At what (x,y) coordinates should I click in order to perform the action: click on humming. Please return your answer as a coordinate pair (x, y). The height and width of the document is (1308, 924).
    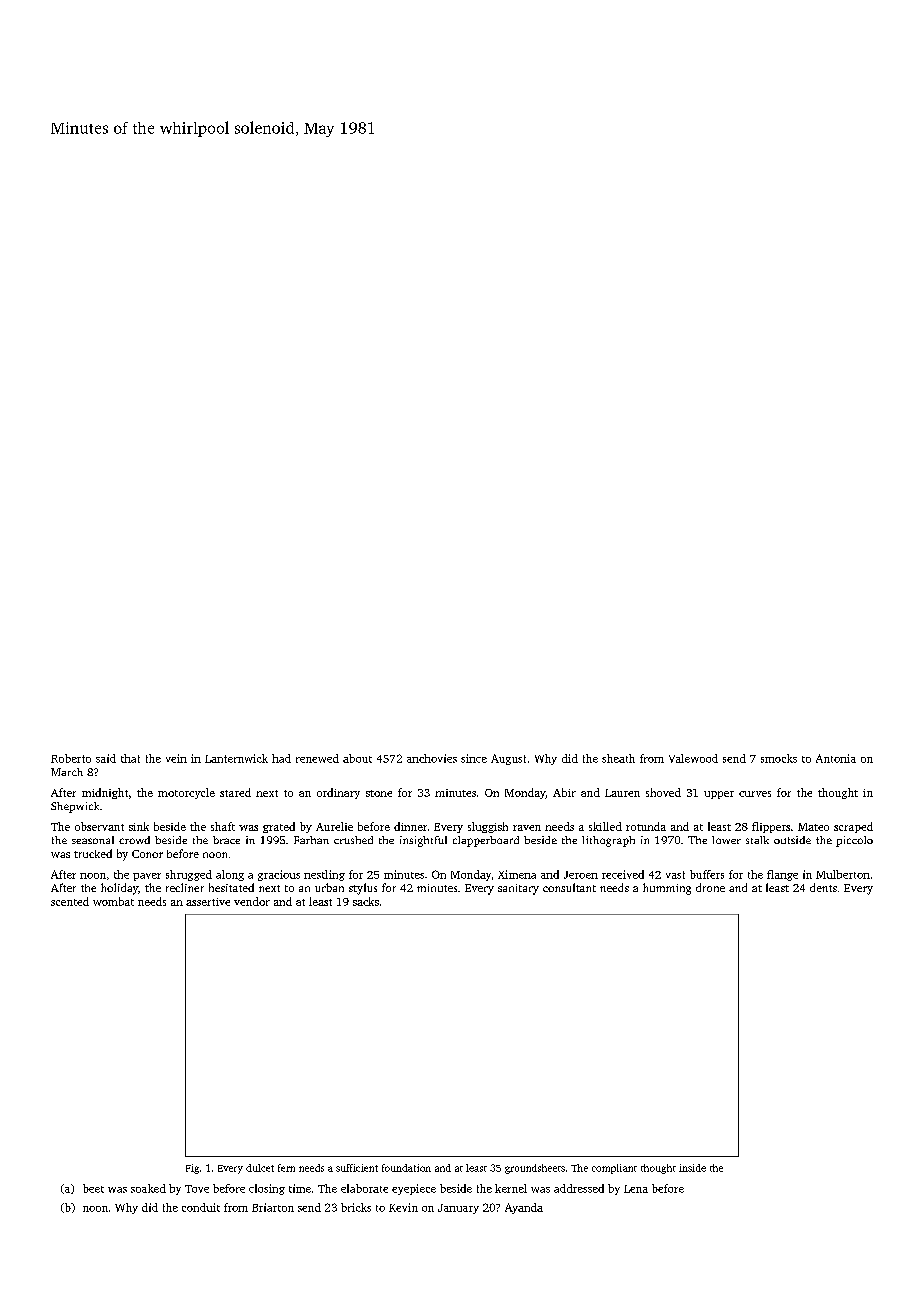
    Looking at the image, I should click on (667, 889).
